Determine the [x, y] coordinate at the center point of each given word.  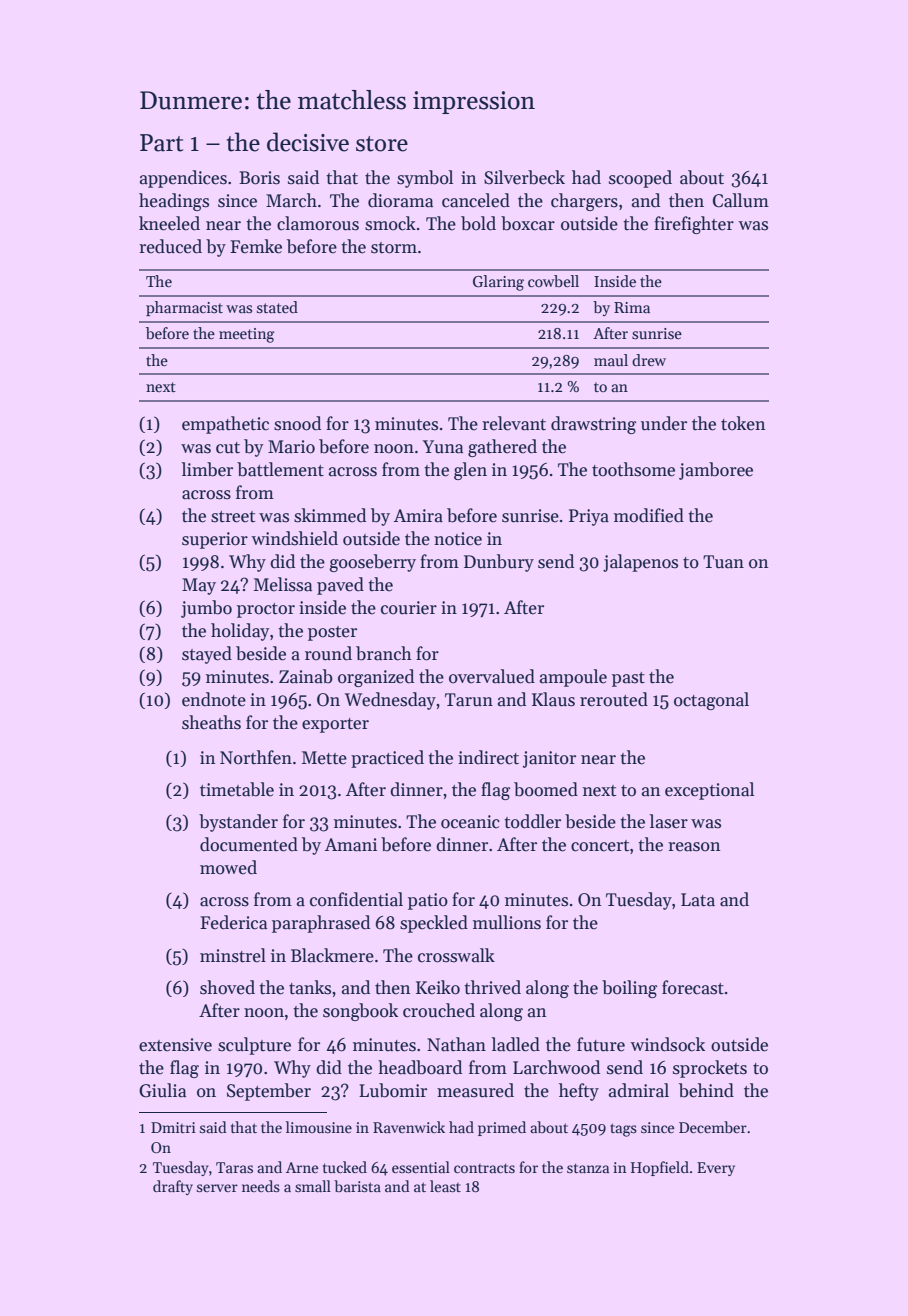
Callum [741, 200]
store [382, 144]
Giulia [162, 1090]
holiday [240, 632]
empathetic [225, 425]
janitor [549, 759]
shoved [227, 987]
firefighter [694, 225]
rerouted [614, 699]
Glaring [498, 283]
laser [669, 821]
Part [161, 143]
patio [428, 901]
